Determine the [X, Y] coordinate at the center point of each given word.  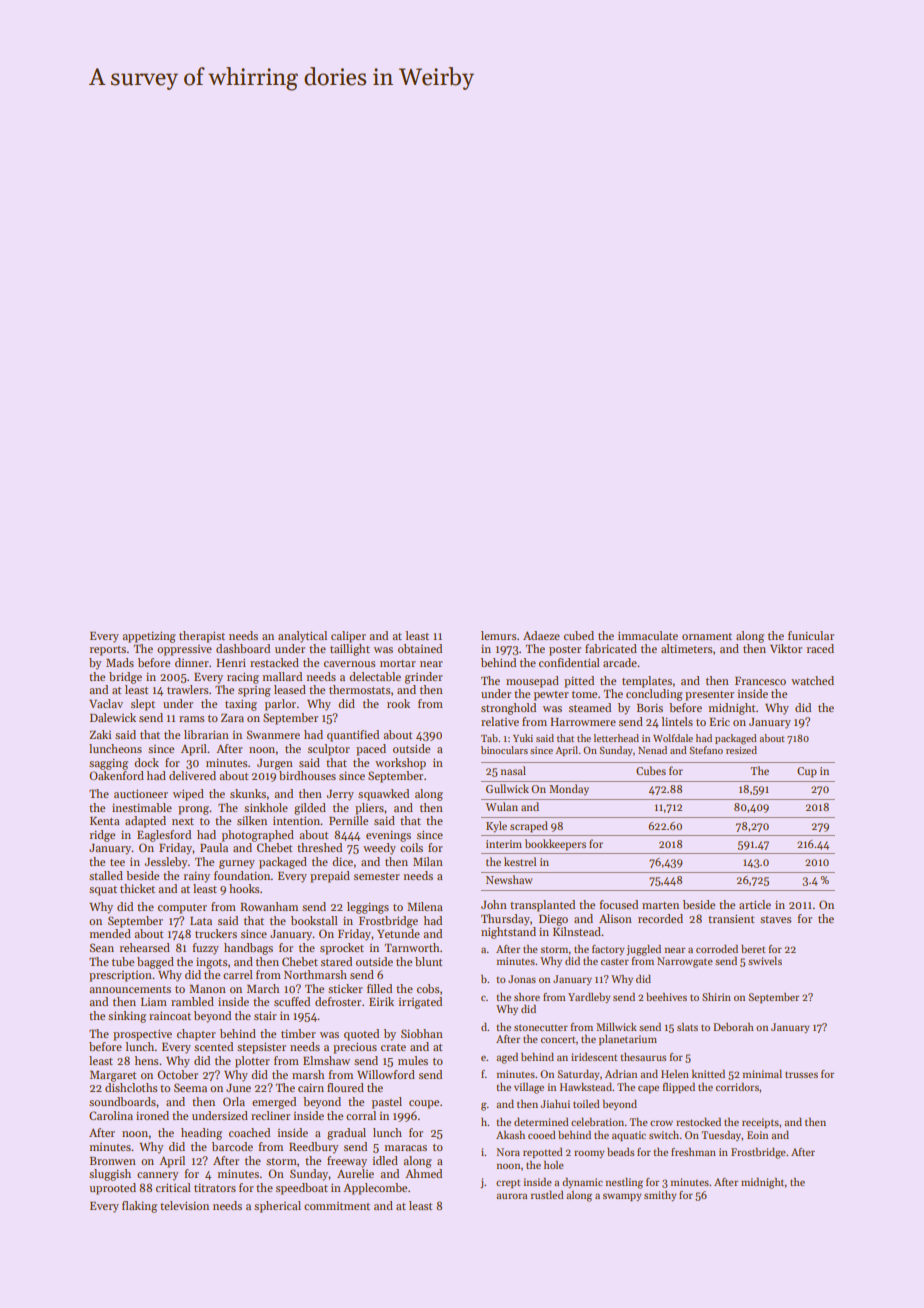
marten [660, 905]
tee [117, 862]
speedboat [302, 1189]
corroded [717, 949]
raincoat [170, 1015]
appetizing [149, 637]
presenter [709, 696]
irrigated [420, 1003]
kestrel [520, 861]
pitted [579, 682]
